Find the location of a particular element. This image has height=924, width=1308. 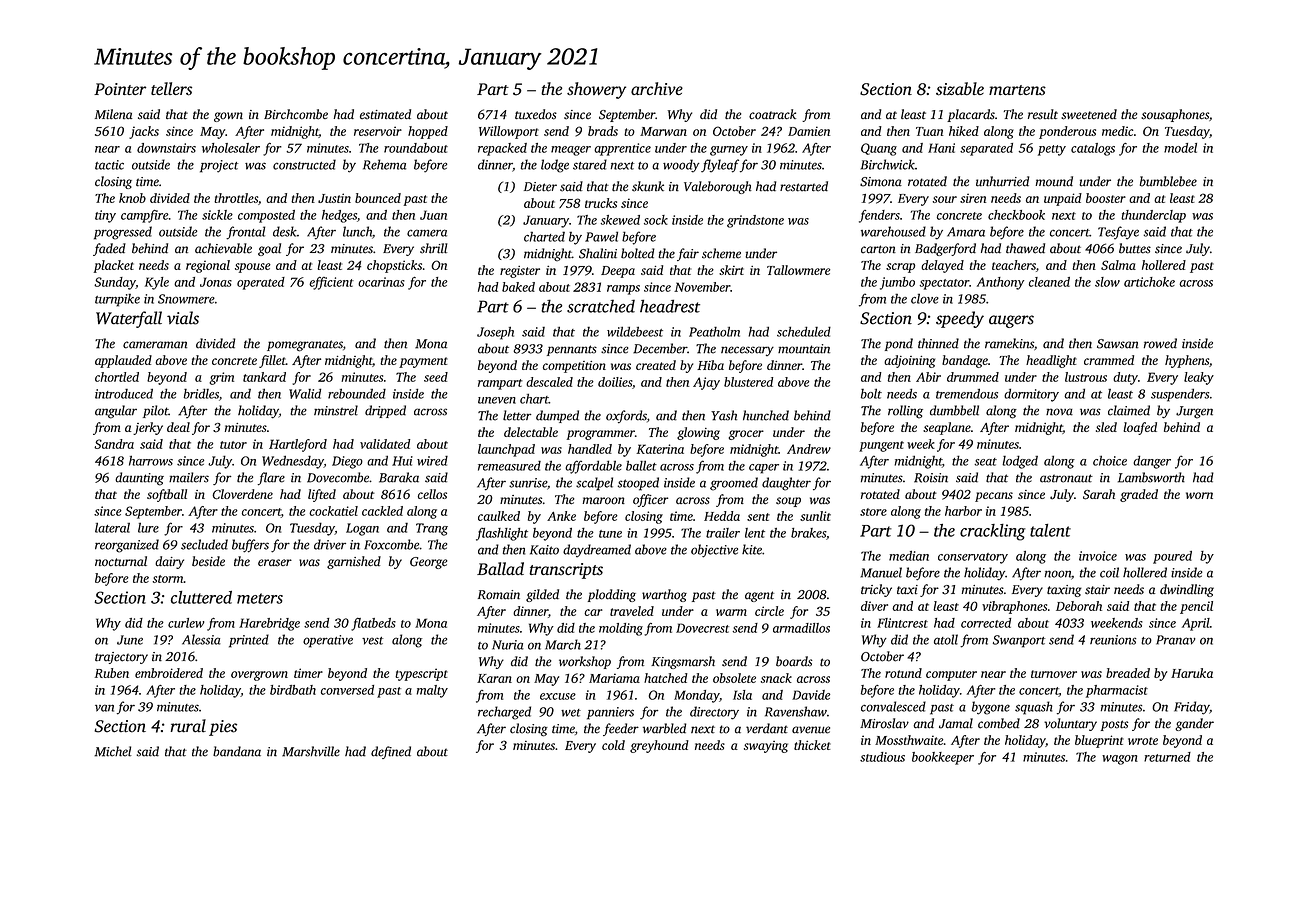

chopsticks is located at coordinates (394, 266).
